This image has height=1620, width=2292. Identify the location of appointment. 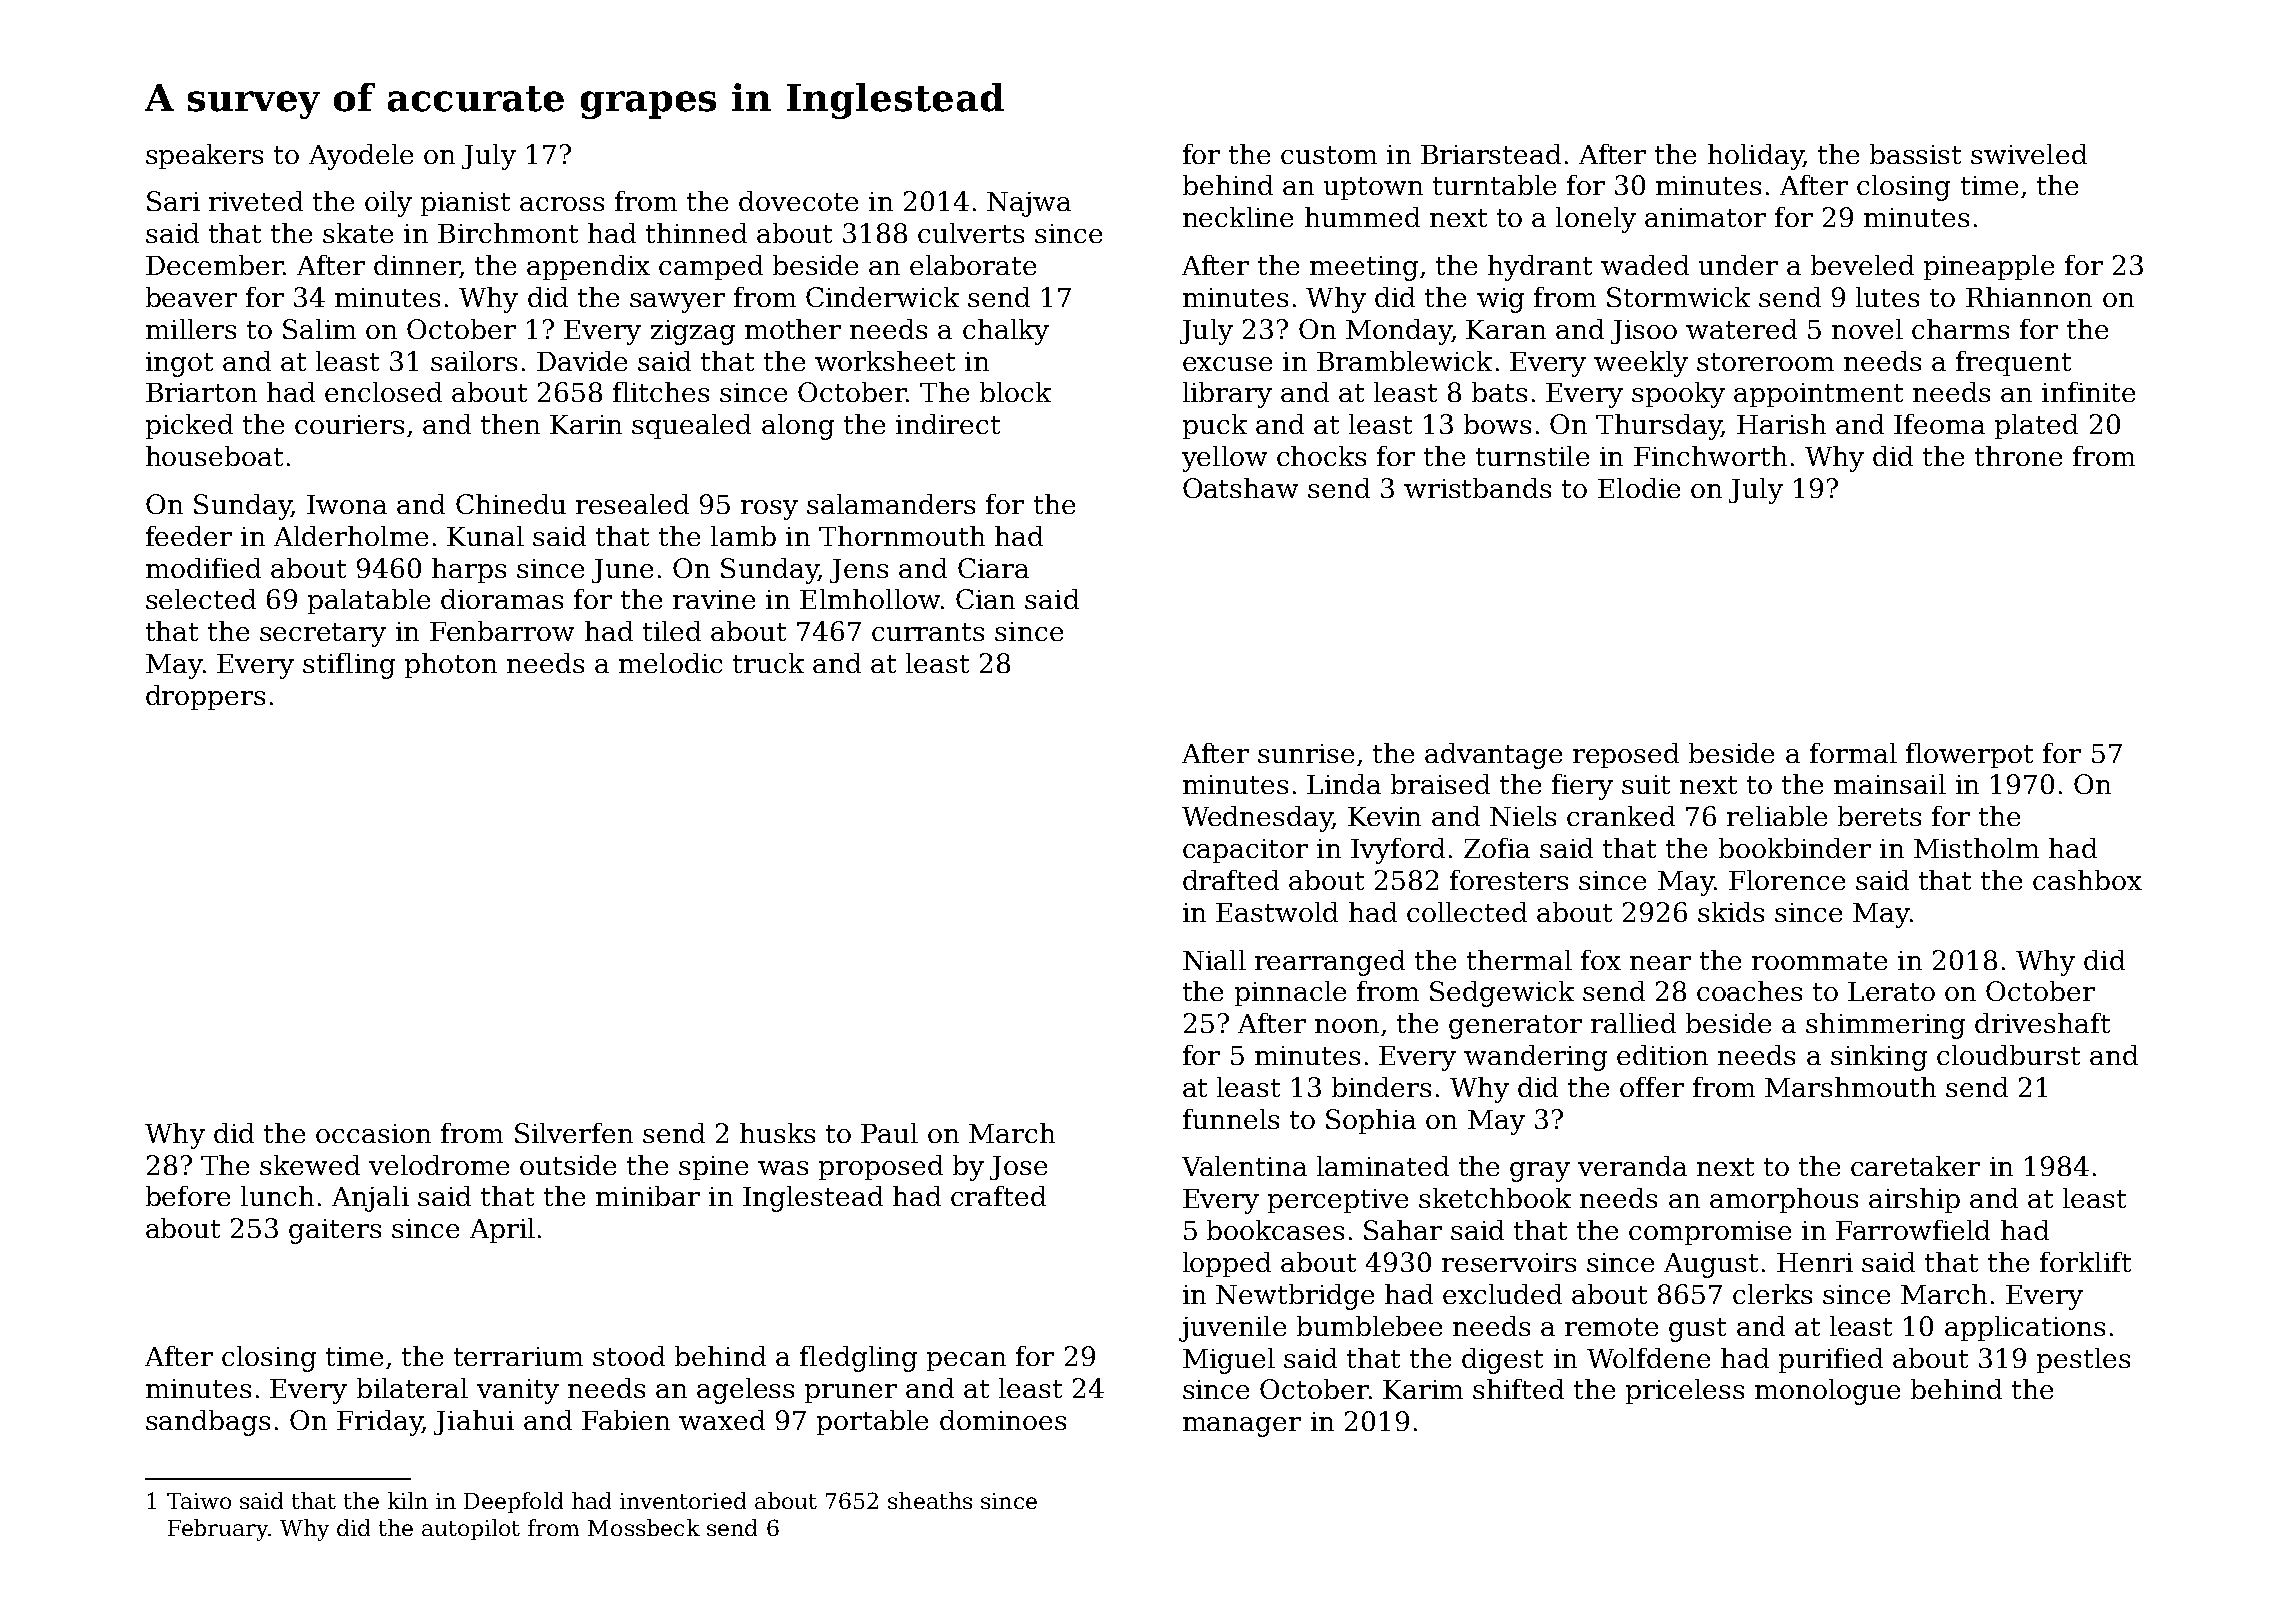
(1818, 395).
